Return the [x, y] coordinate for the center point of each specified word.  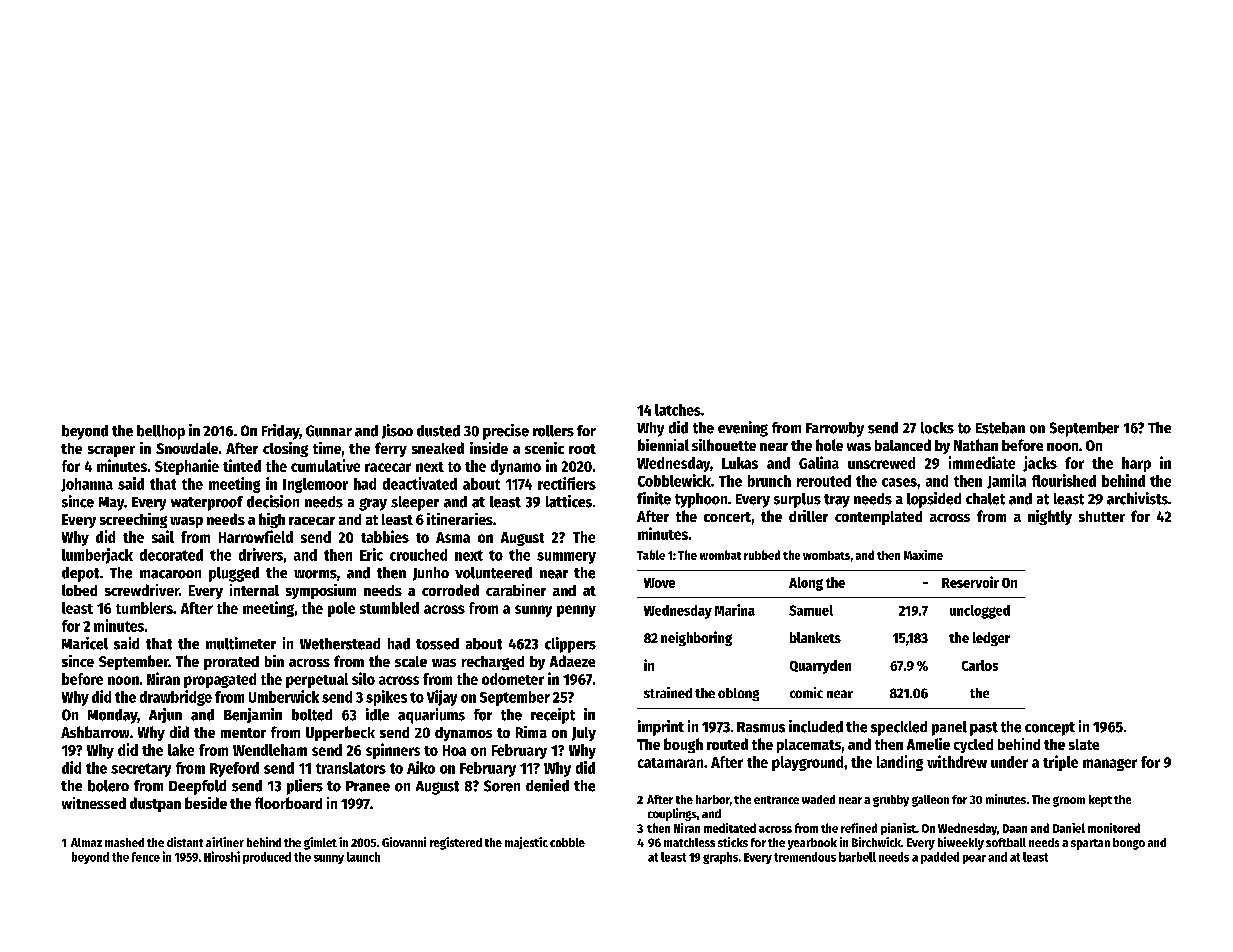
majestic [526, 843]
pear [974, 859]
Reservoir [970, 582]
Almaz [86, 842]
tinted [242, 465]
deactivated [420, 483]
